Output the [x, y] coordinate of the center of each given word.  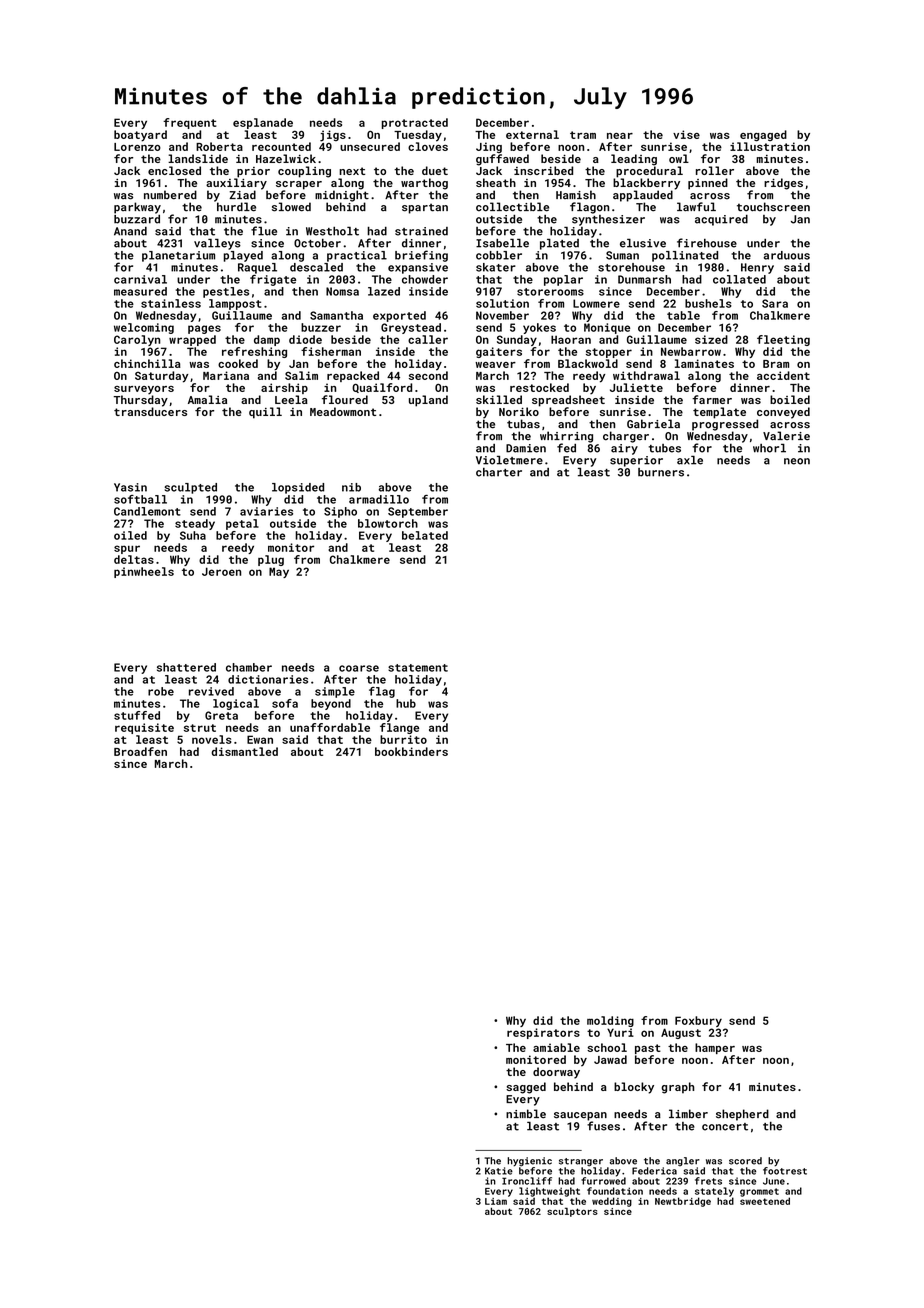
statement [418, 668]
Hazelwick [286, 158]
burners [661, 472]
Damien [526, 448]
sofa [285, 703]
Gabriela [653, 424]
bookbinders [411, 751]
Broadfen [140, 751]
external [532, 134]
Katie [499, 1171]
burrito [403, 739]
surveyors [144, 390]
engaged [763, 136]
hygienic [529, 1162]
